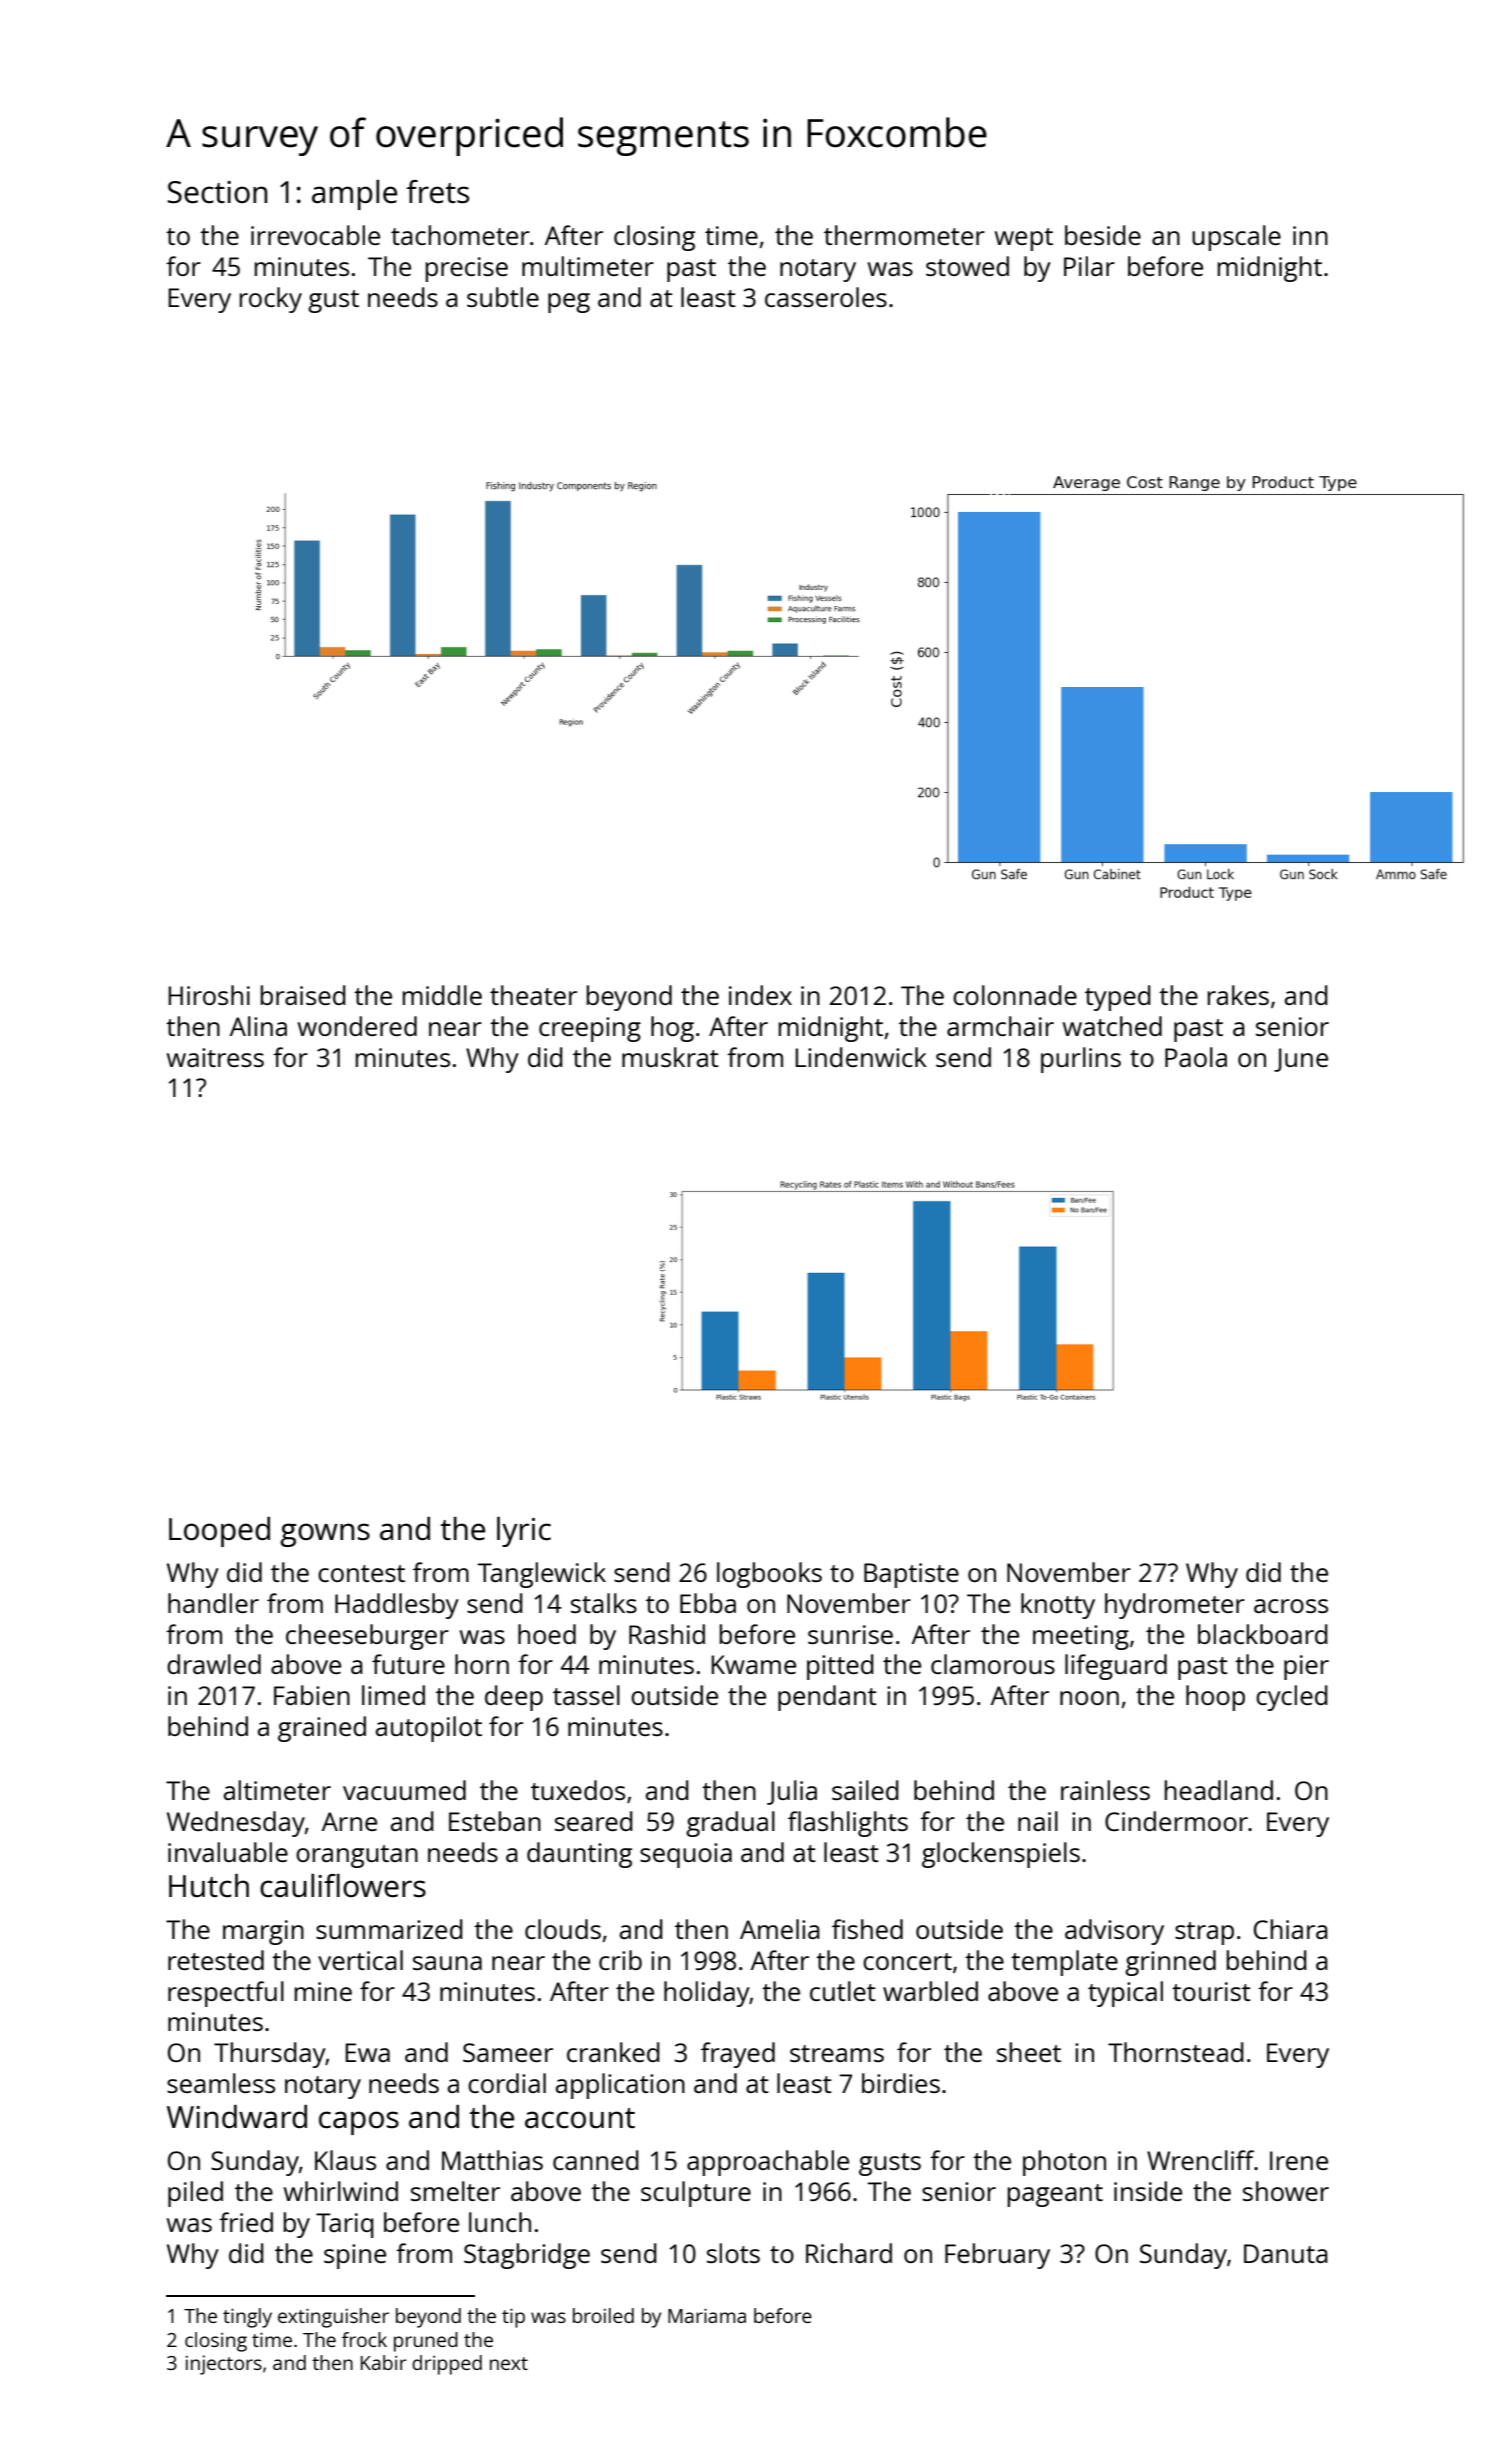 Image resolution: width=1496 pixels, height=2464 pixels. I want to click on colonnade, so click(1015, 995).
